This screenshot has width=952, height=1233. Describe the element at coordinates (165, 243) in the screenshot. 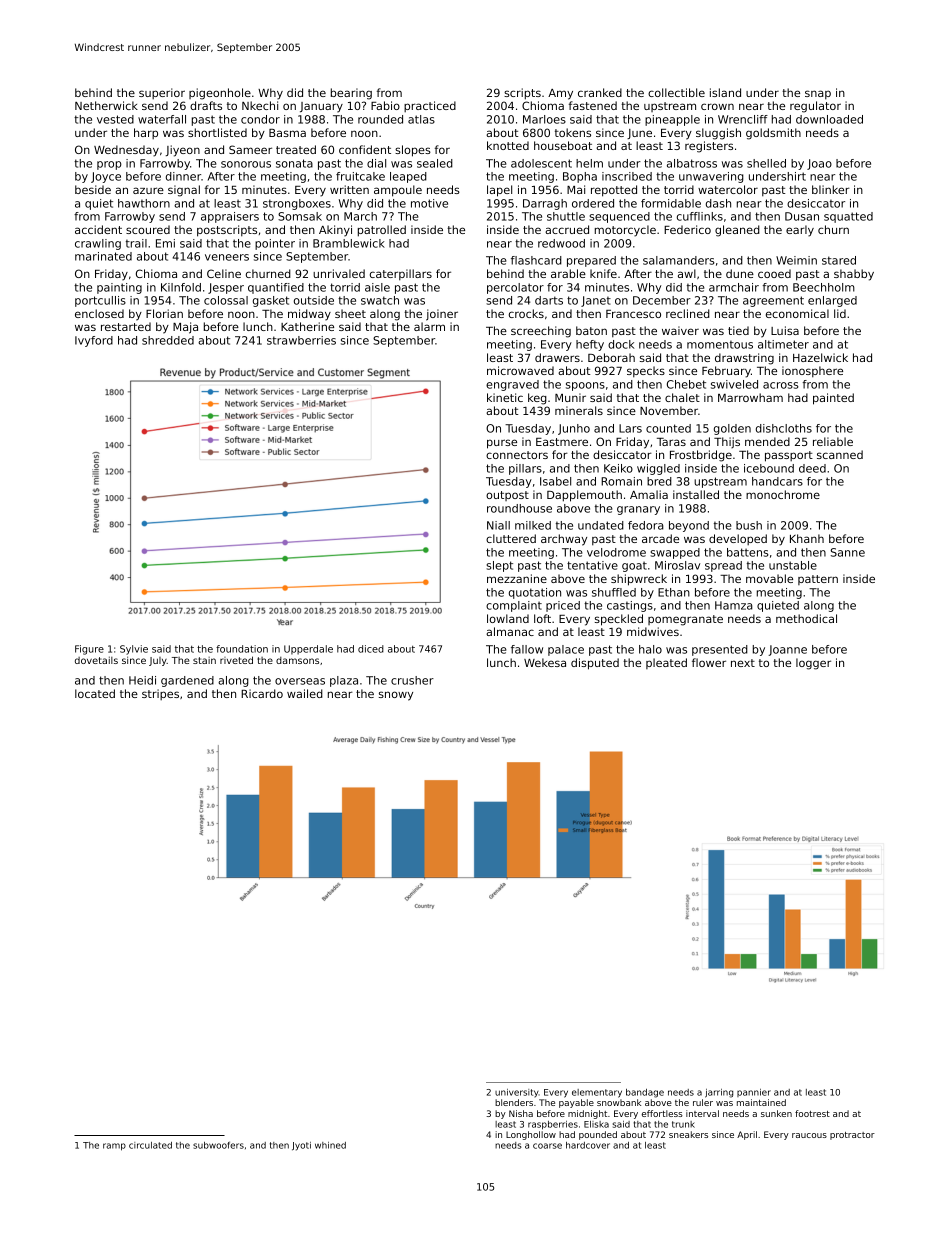

I see `Emi` at that location.
